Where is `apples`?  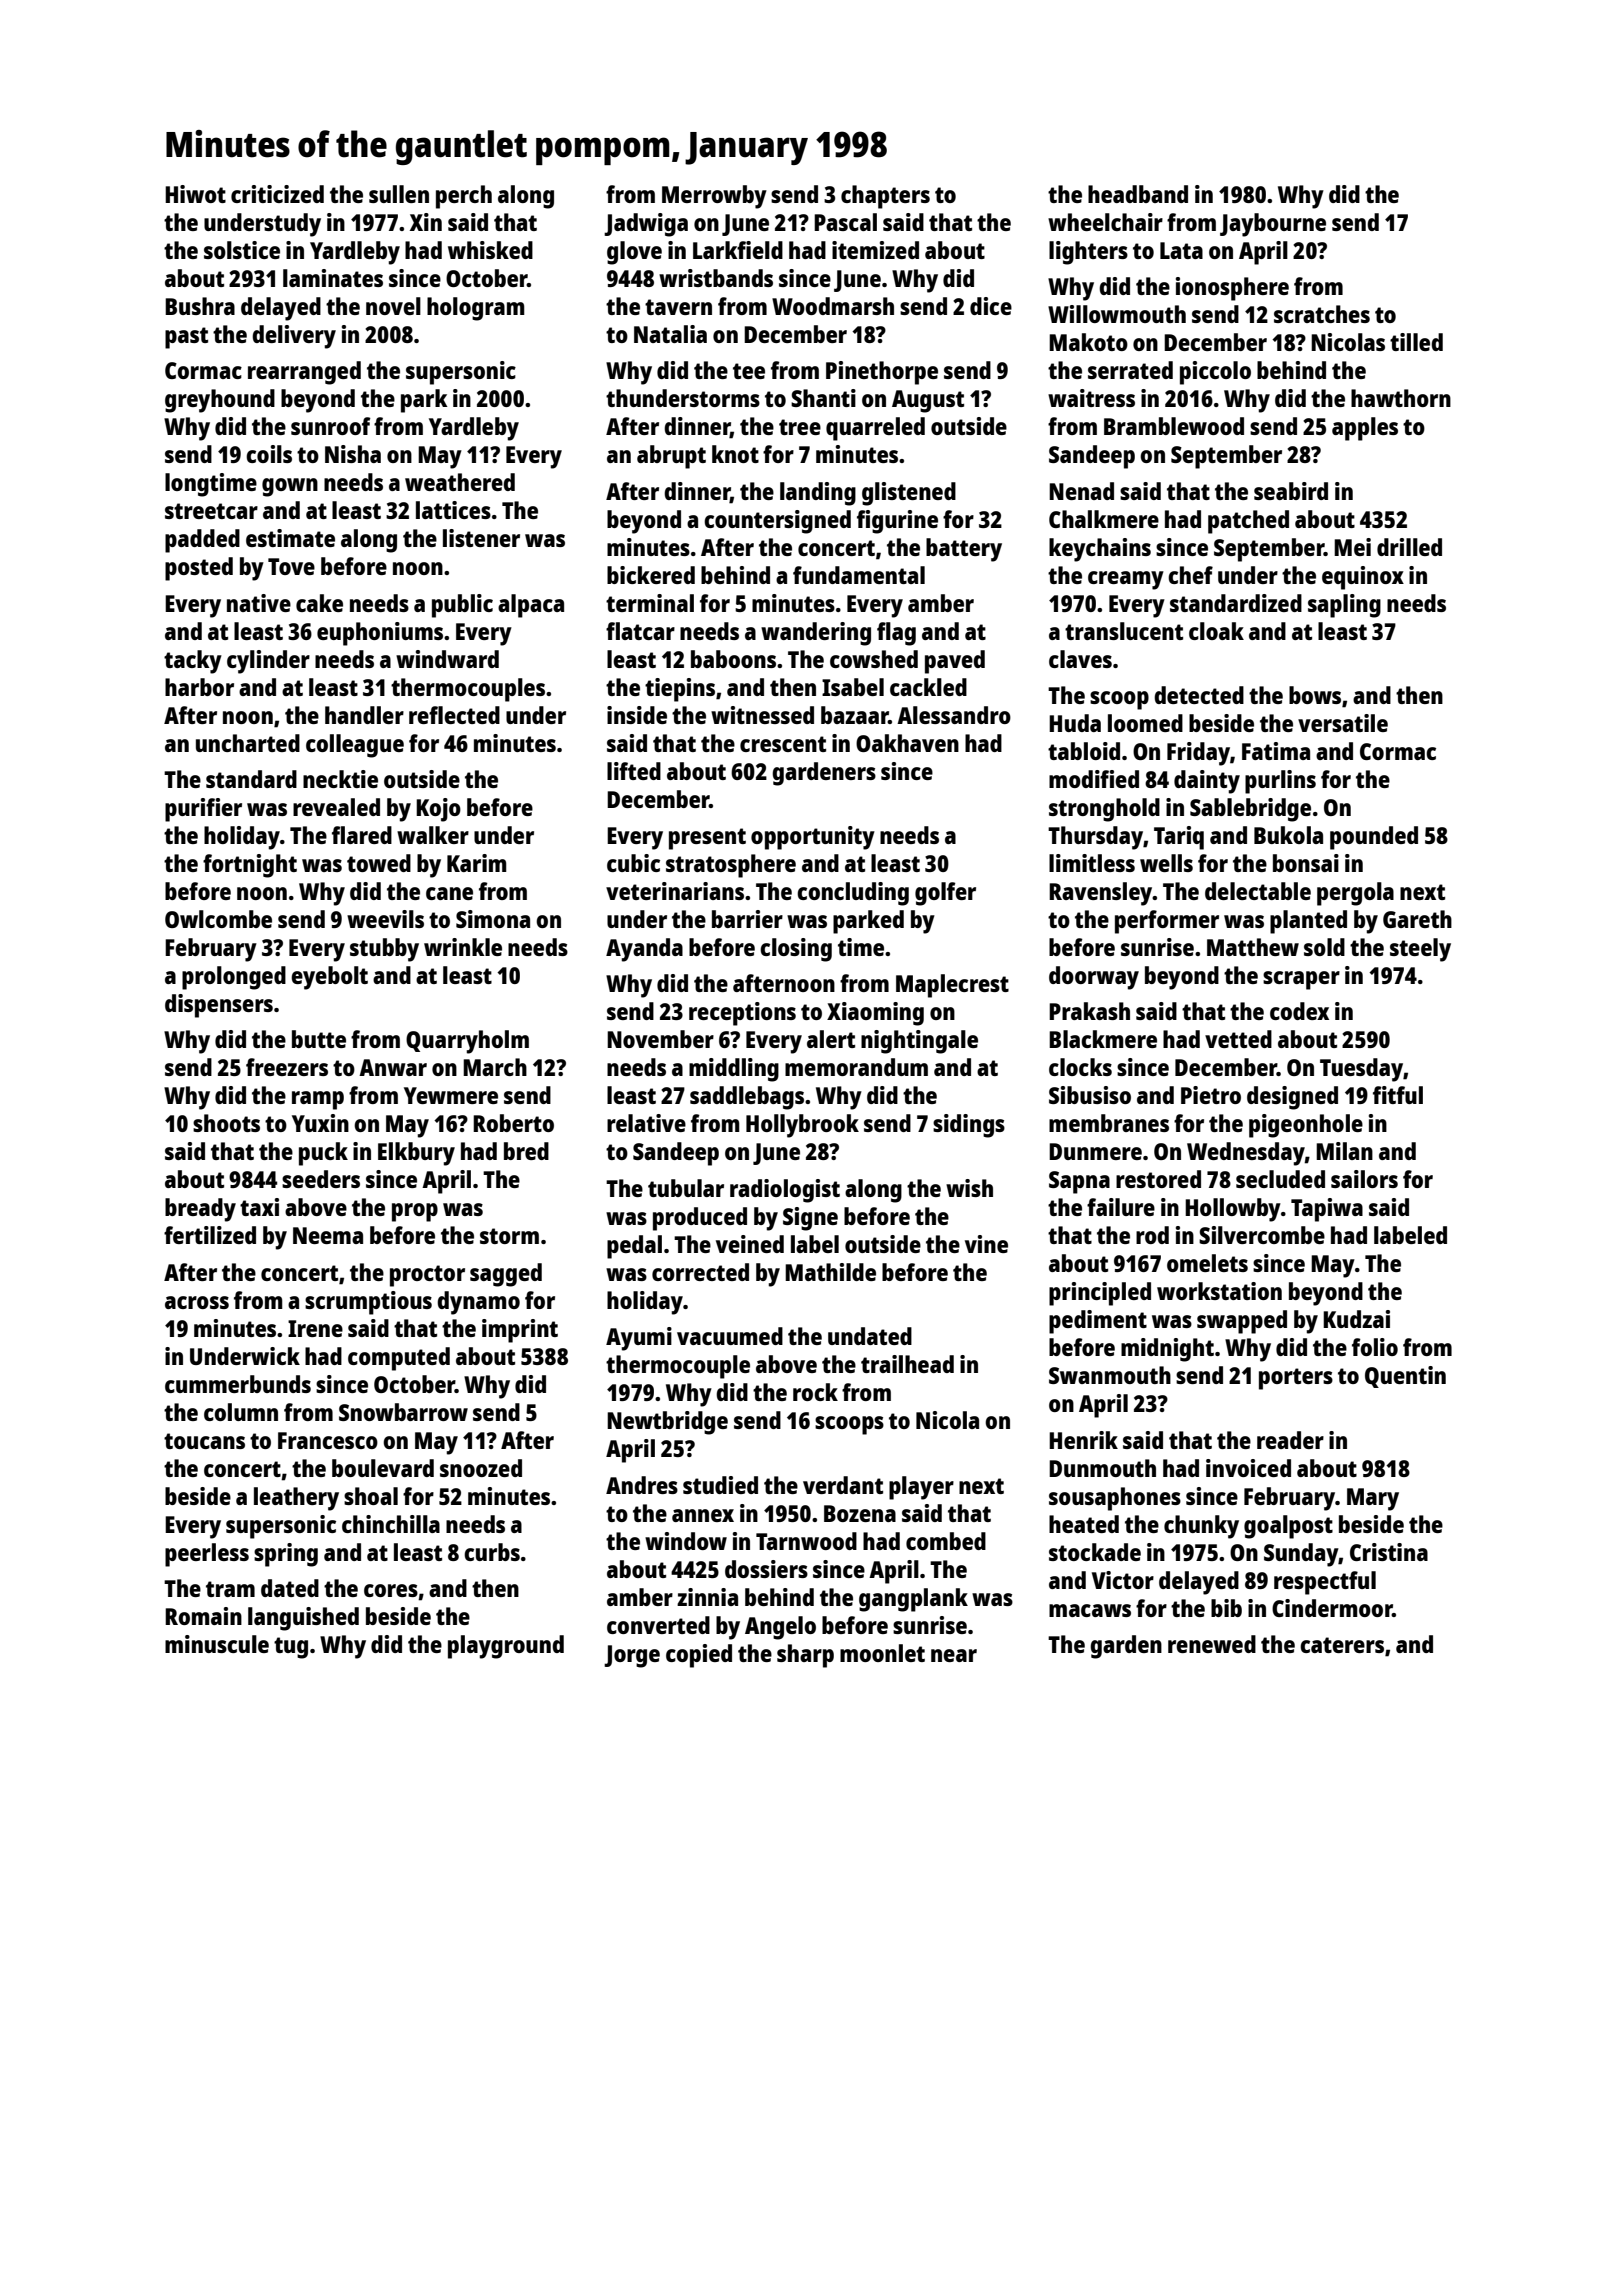
apples is located at coordinates (1365, 429).
